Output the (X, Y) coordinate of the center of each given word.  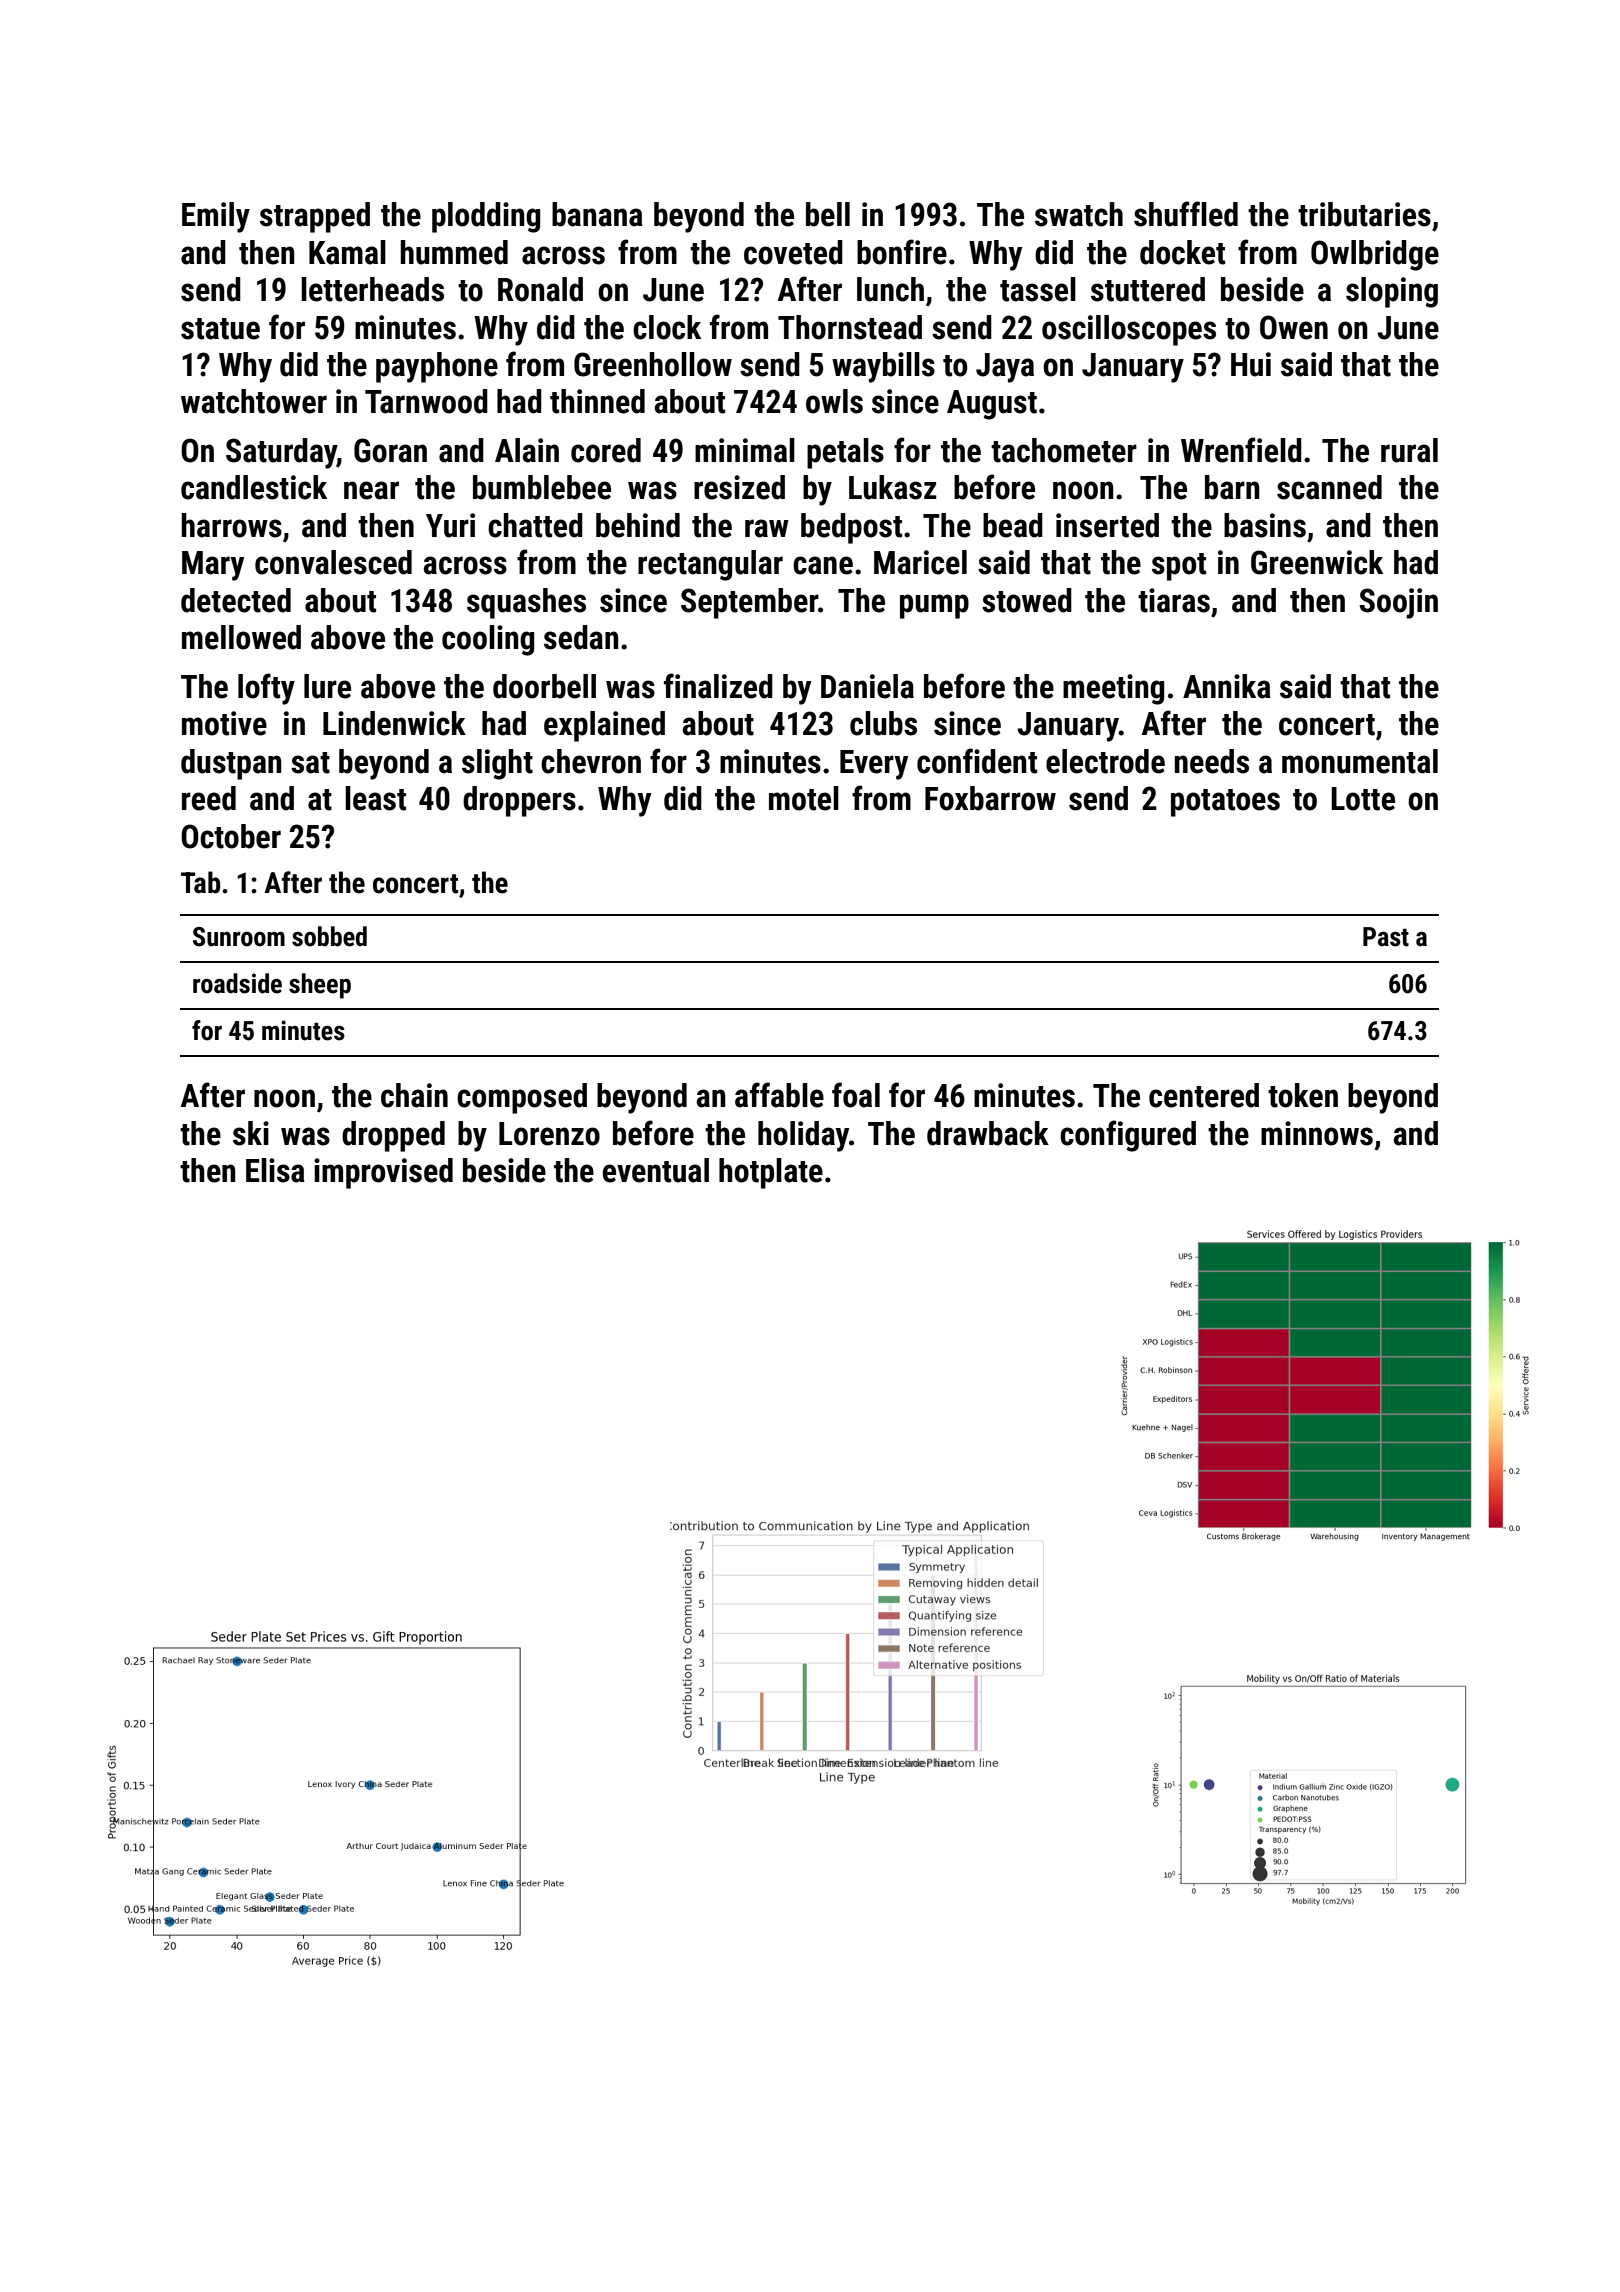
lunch (890, 289)
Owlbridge (1375, 255)
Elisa (275, 1170)
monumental (1360, 761)
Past (1386, 937)
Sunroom (239, 937)
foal (856, 1095)
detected (236, 600)
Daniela (867, 686)
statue (220, 329)
